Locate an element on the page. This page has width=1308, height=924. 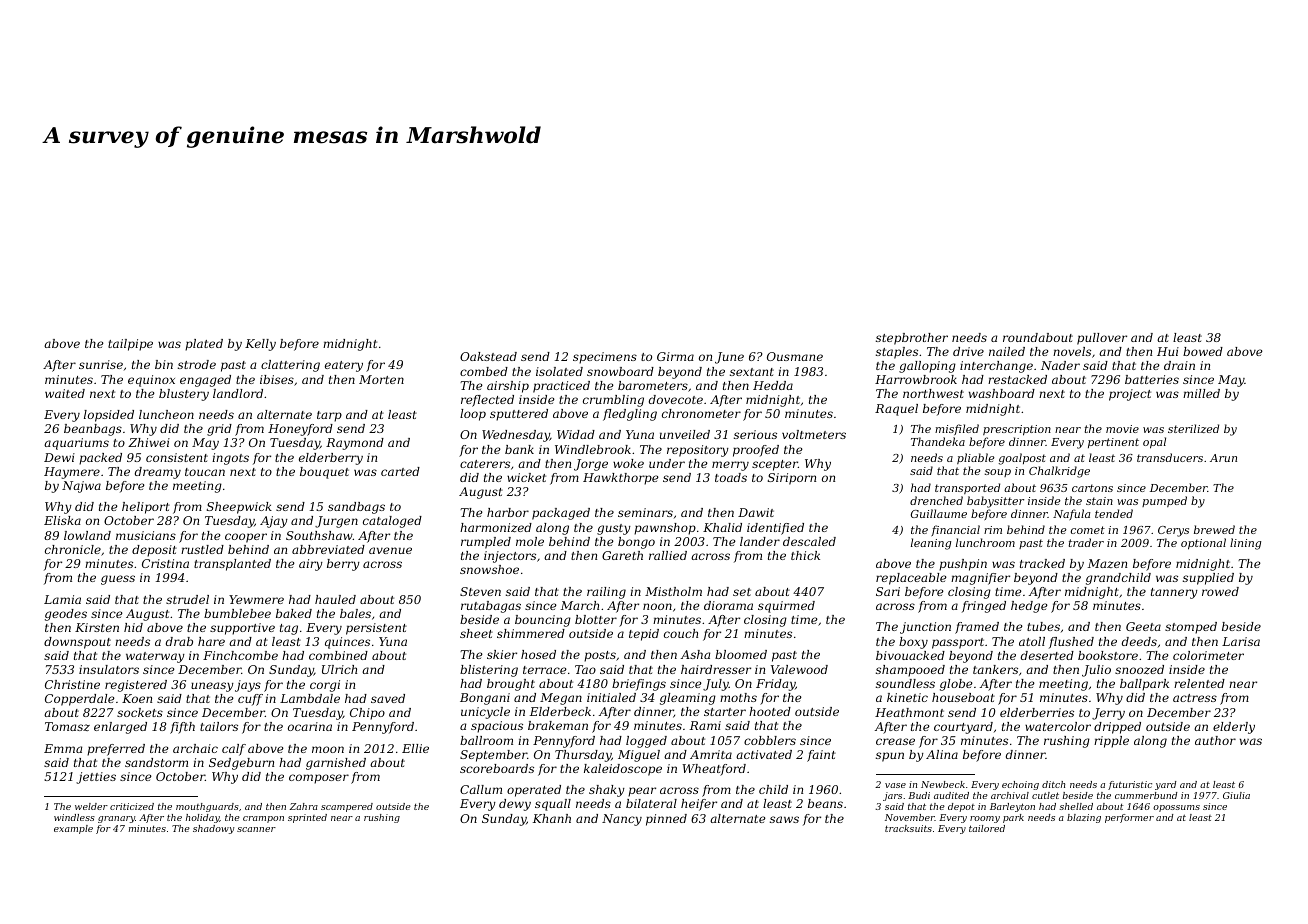
transplanted is located at coordinates (232, 565).
